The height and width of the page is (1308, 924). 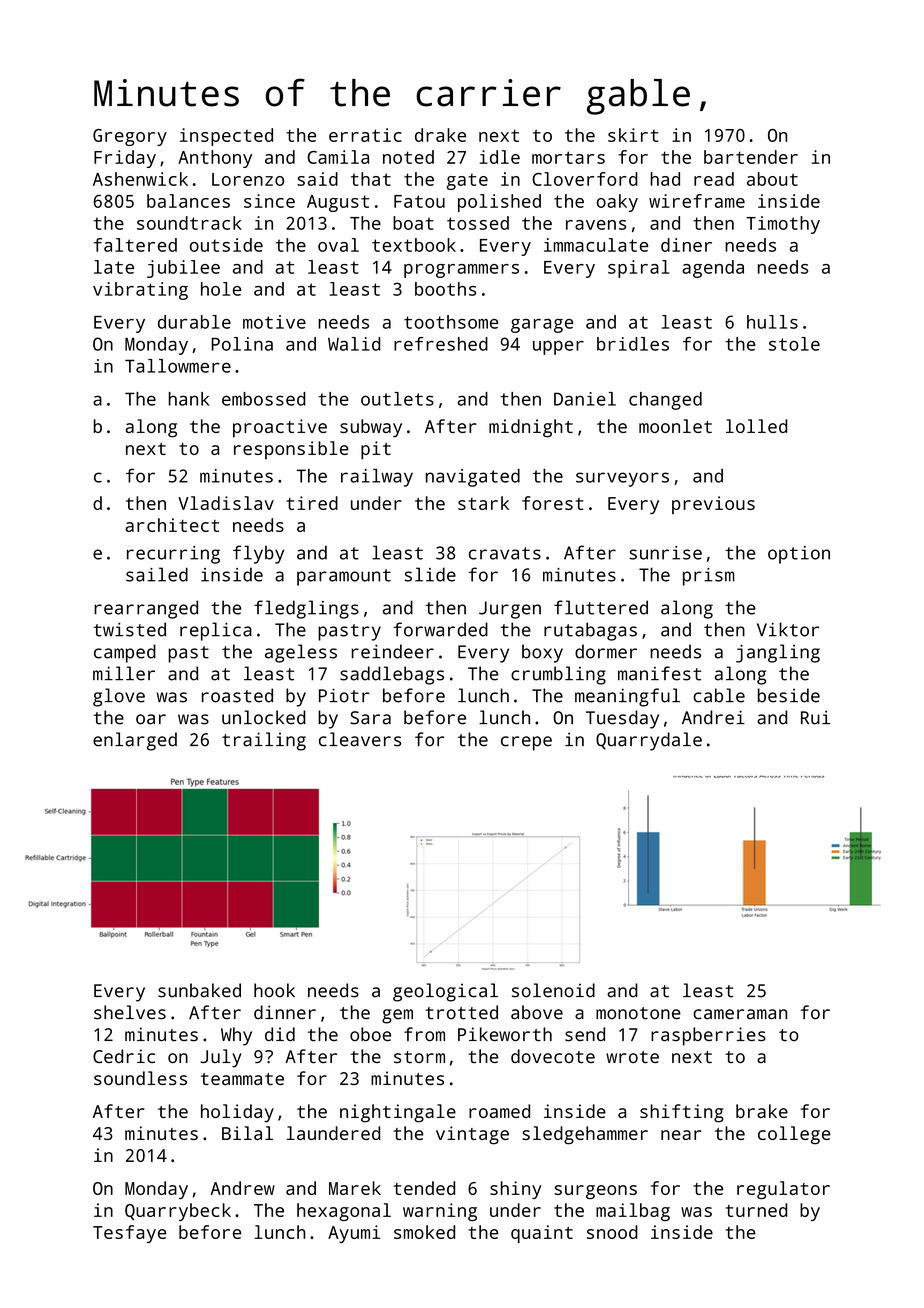 What do you see at coordinates (354, 344) in the page?
I see `Walid` at bounding box center [354, 344].
